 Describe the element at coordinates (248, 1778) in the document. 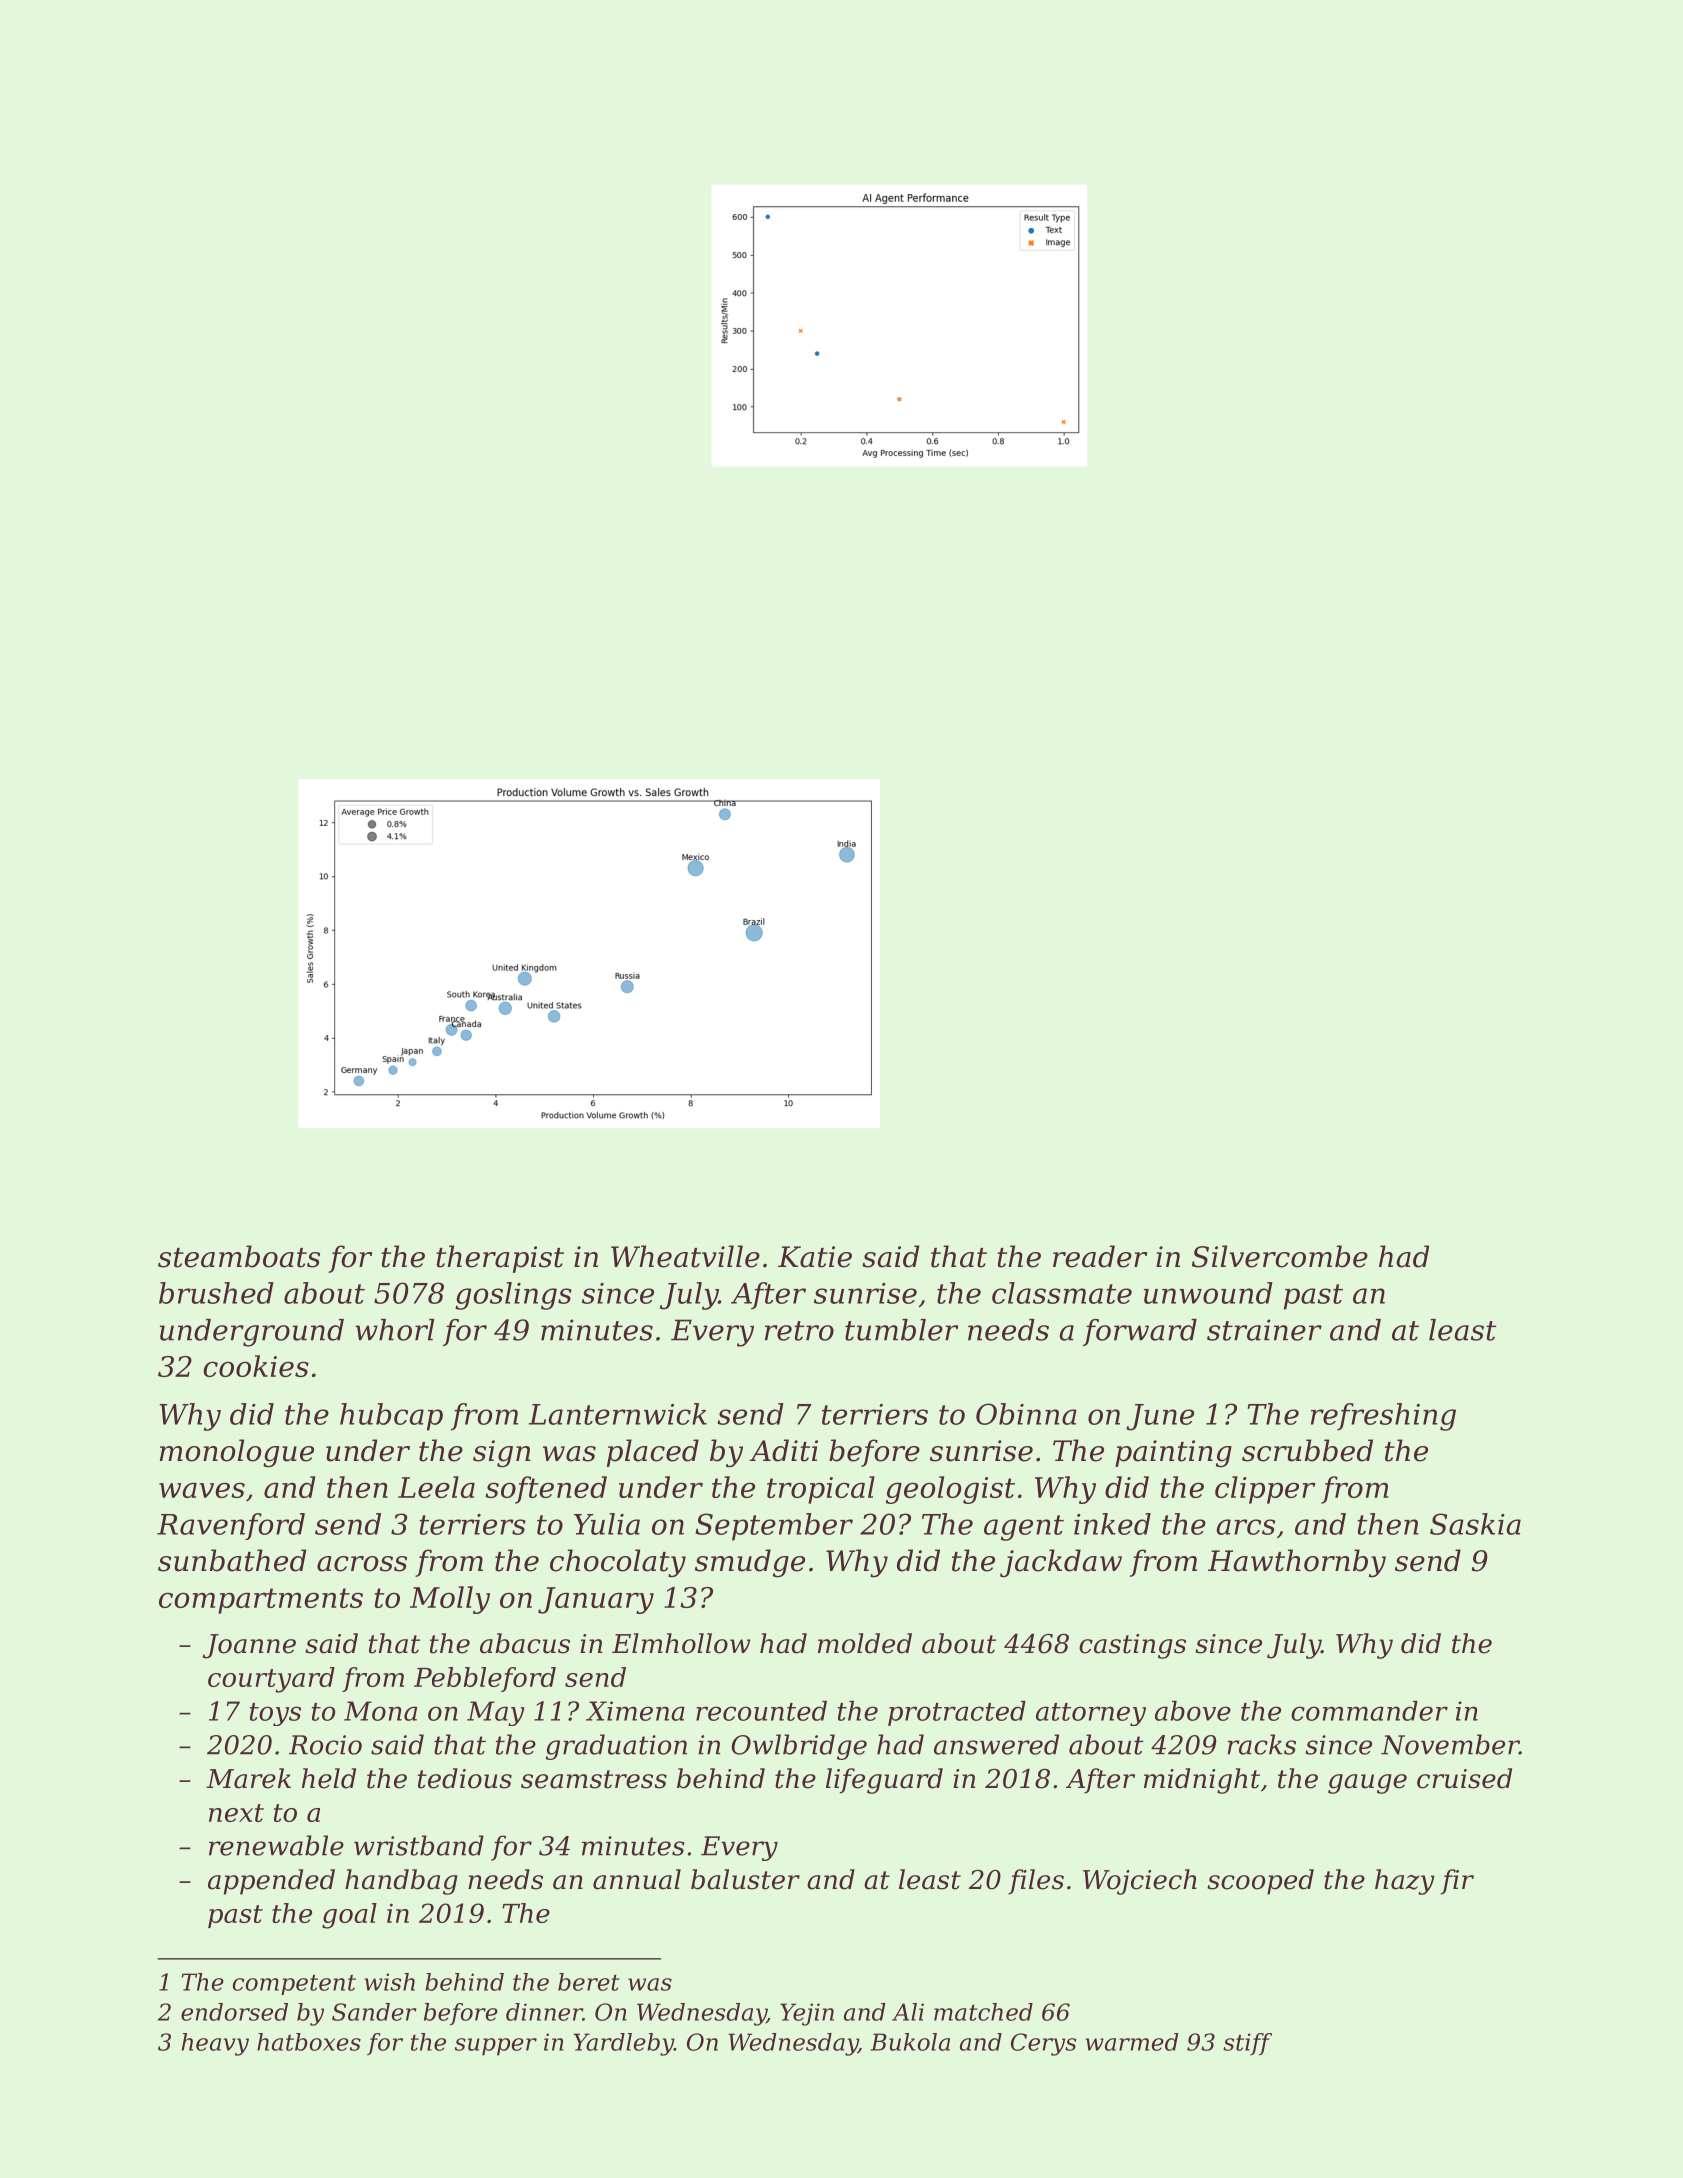

I see `Marek` at that location.
